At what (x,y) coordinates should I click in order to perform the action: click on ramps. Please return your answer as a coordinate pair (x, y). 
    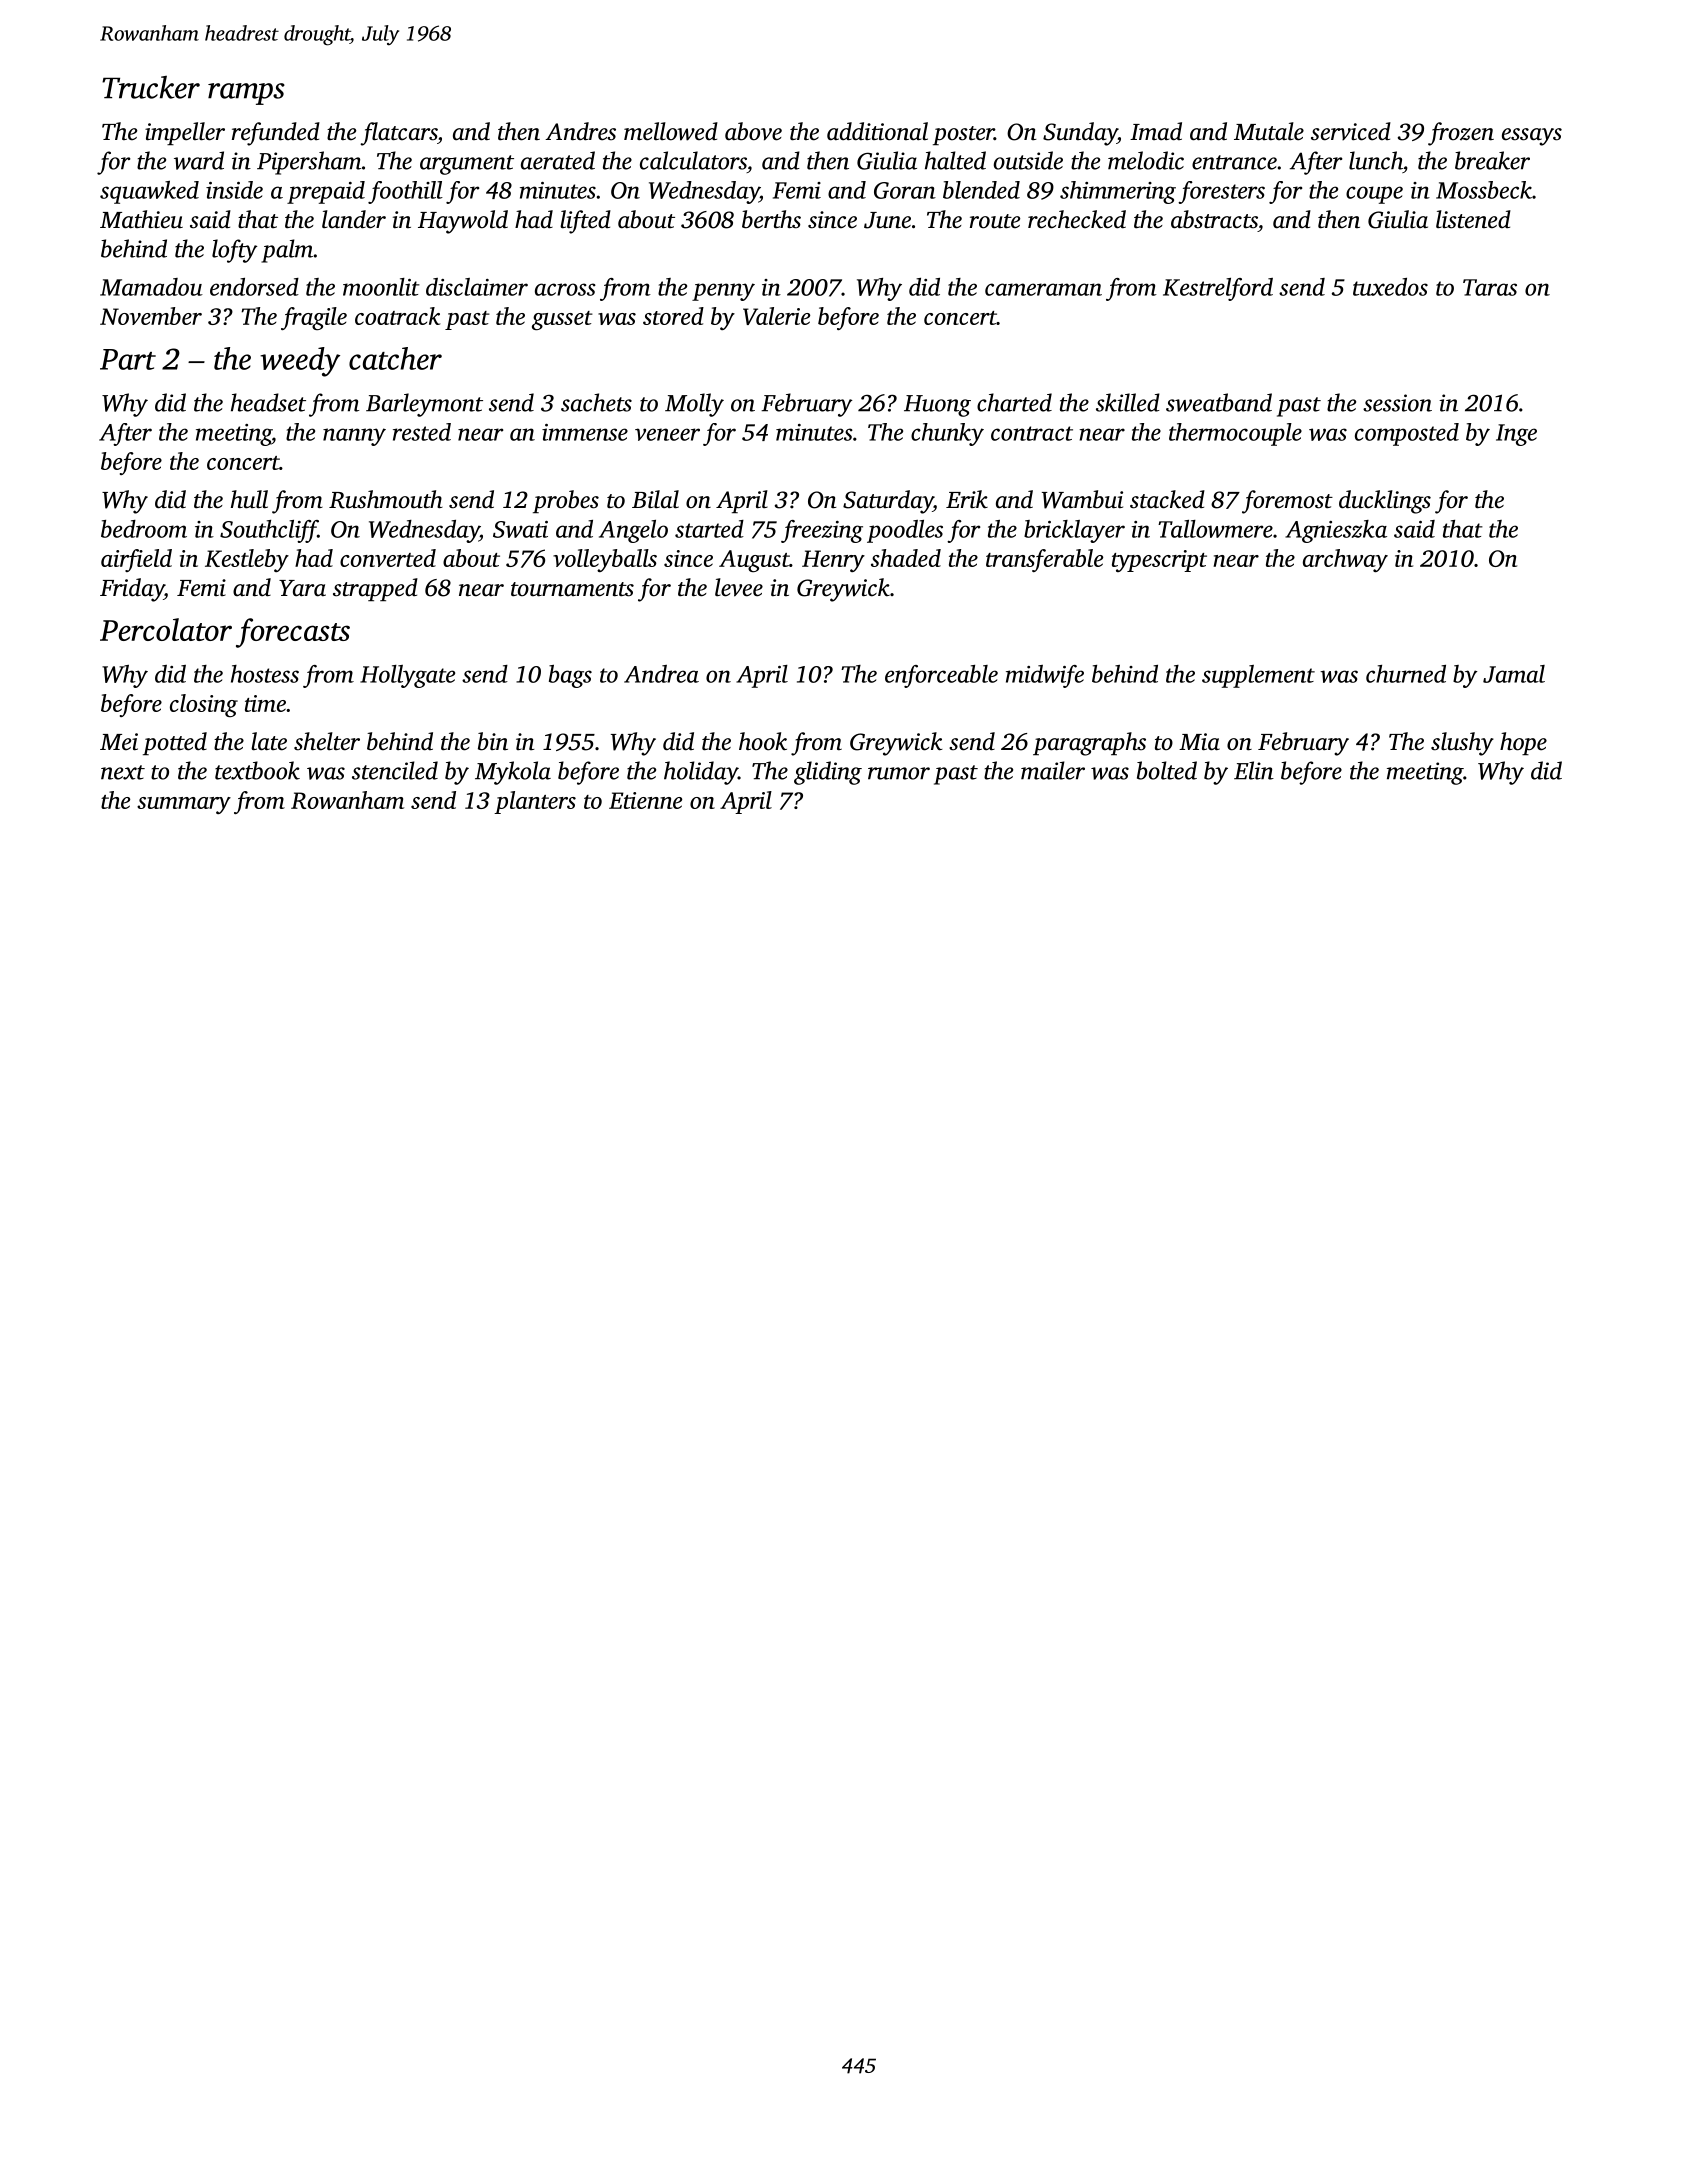
    Looking at the image, I should click on (246, 94).
